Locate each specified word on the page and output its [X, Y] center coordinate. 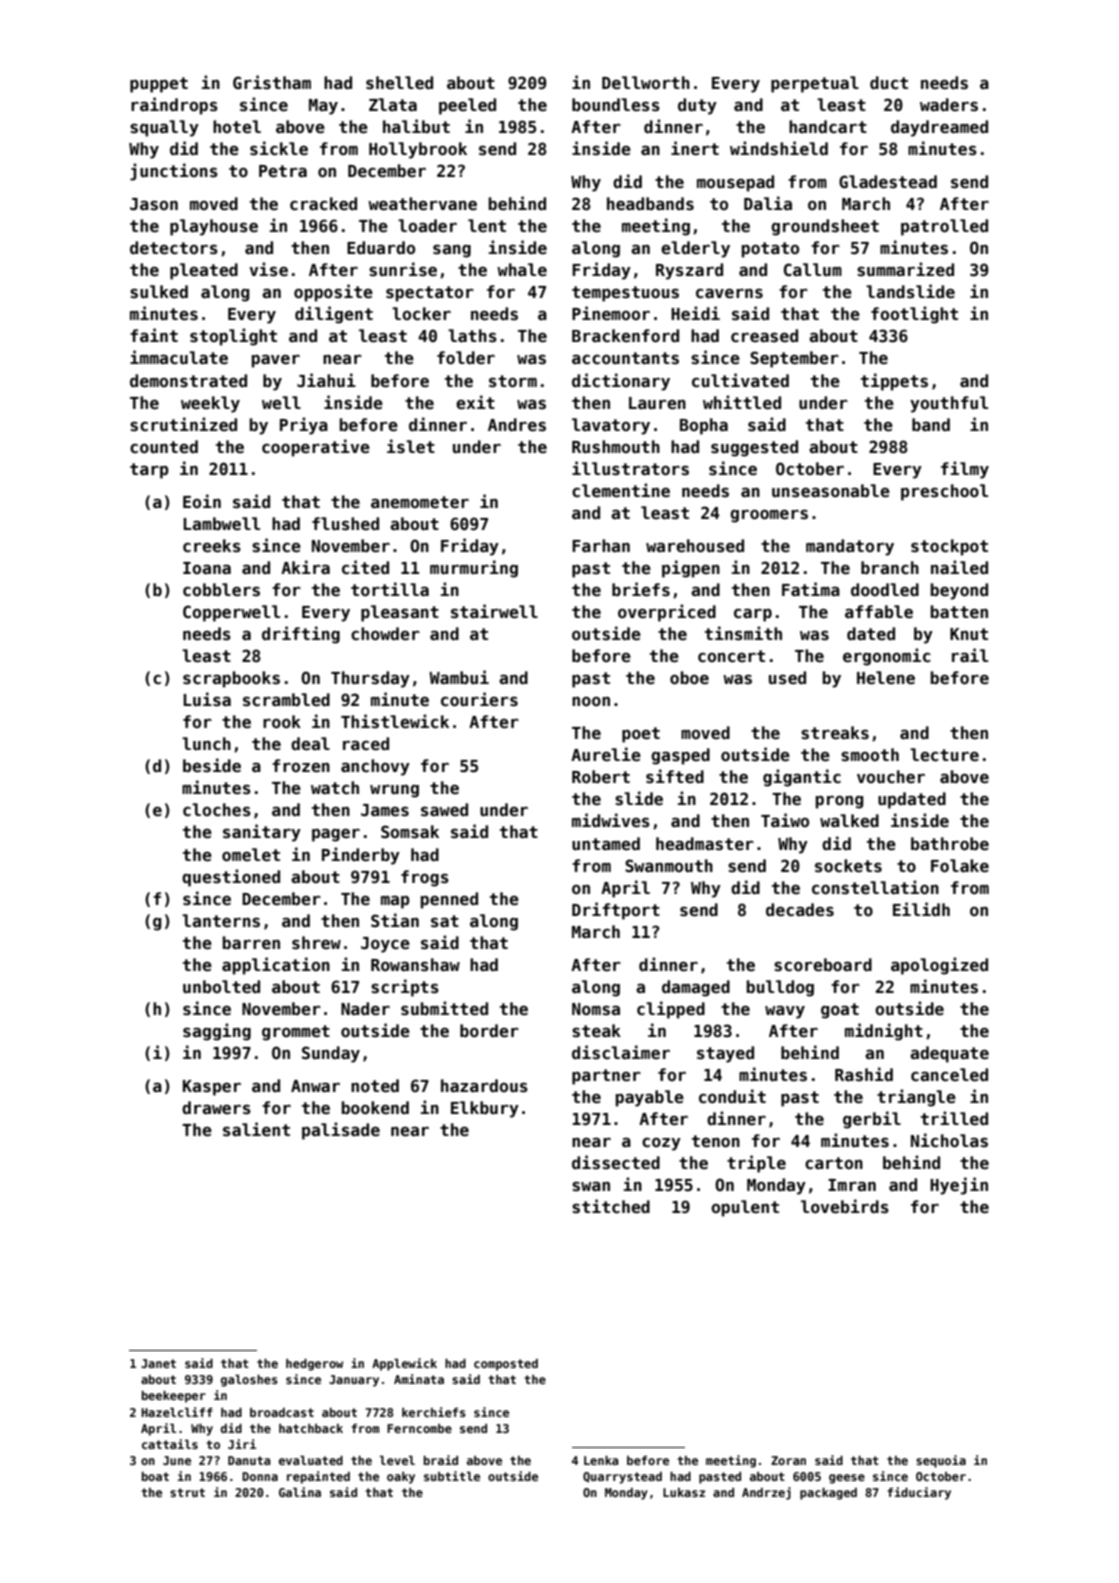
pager [336, 835]
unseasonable [831, 491]
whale [522, 270]
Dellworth [646, 83]
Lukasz [684, 1492]
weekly [210, 404]
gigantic [802, 778]
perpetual [815, 84]
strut [187, 1492]
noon [591, 701]
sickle [279, 148]
